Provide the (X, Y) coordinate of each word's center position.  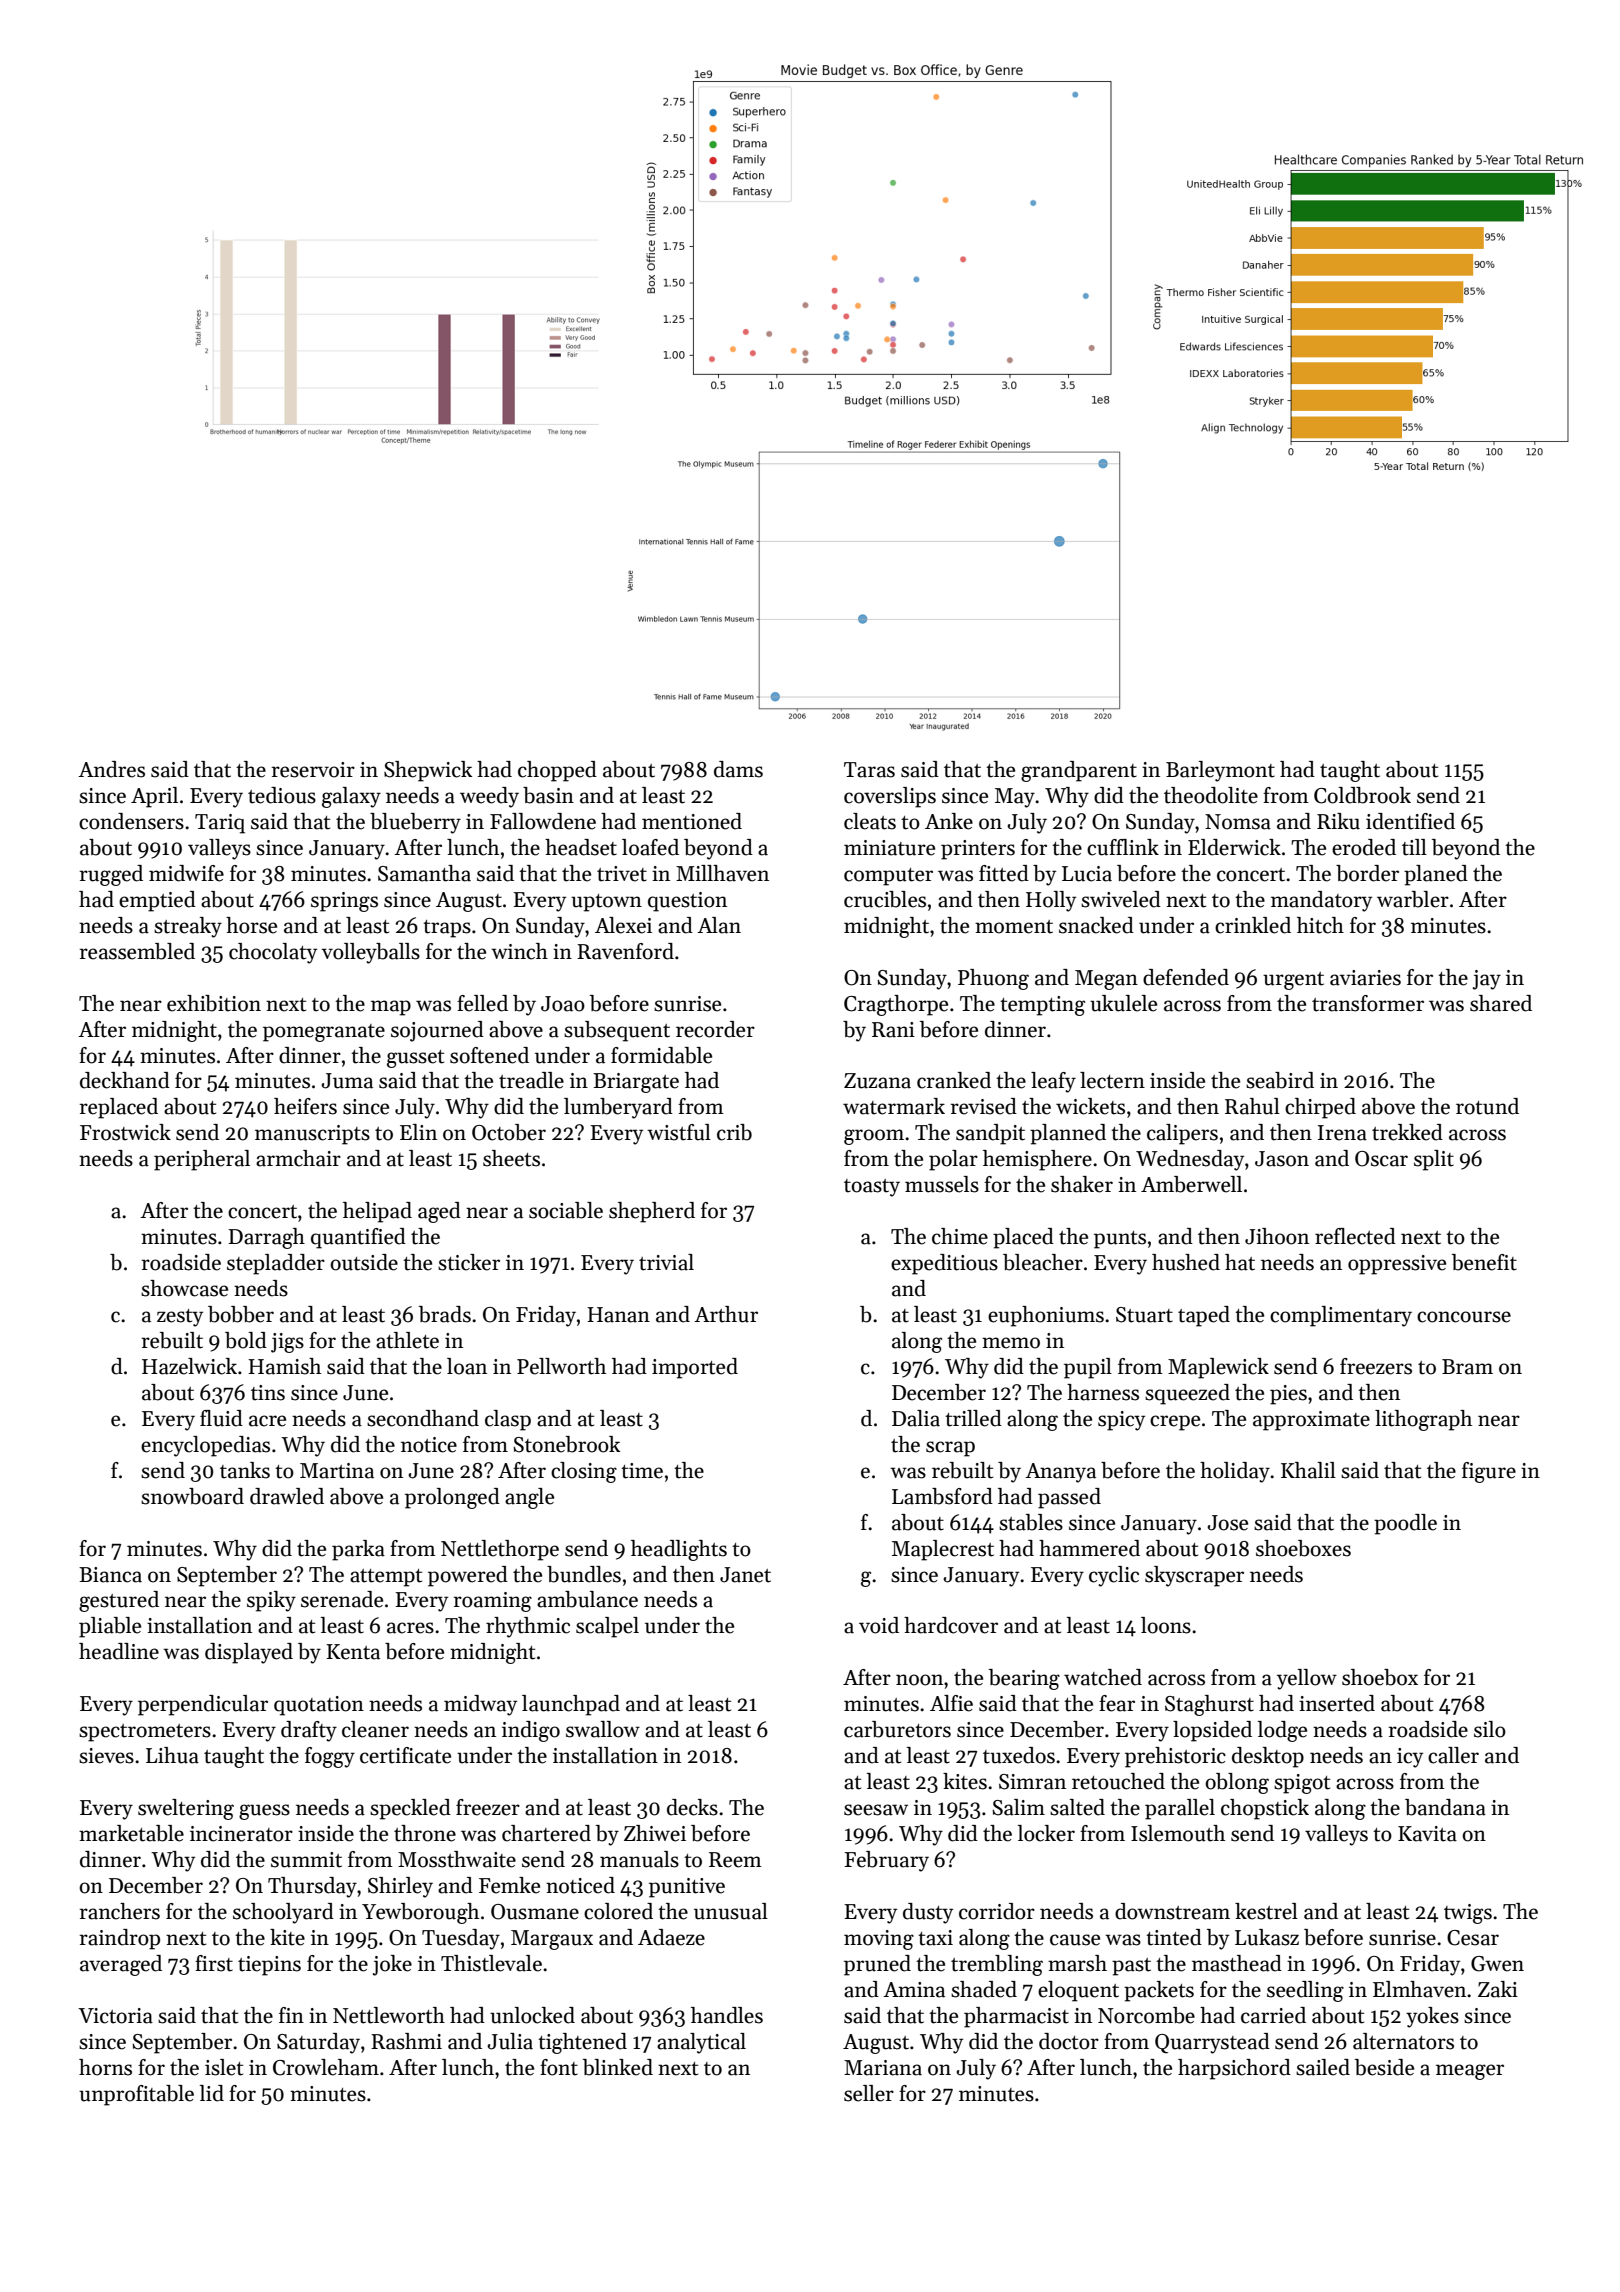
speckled (410, 1809)
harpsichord (1234, 2069)
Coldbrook (1362, 795)
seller (869, 2093)
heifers (305, 1106)
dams (738, 769)
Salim (1018, 1807)
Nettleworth (389, 2015)
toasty (872, 1188)
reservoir (313, 770)
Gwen (1497, 1964)
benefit (1484, 1262)
